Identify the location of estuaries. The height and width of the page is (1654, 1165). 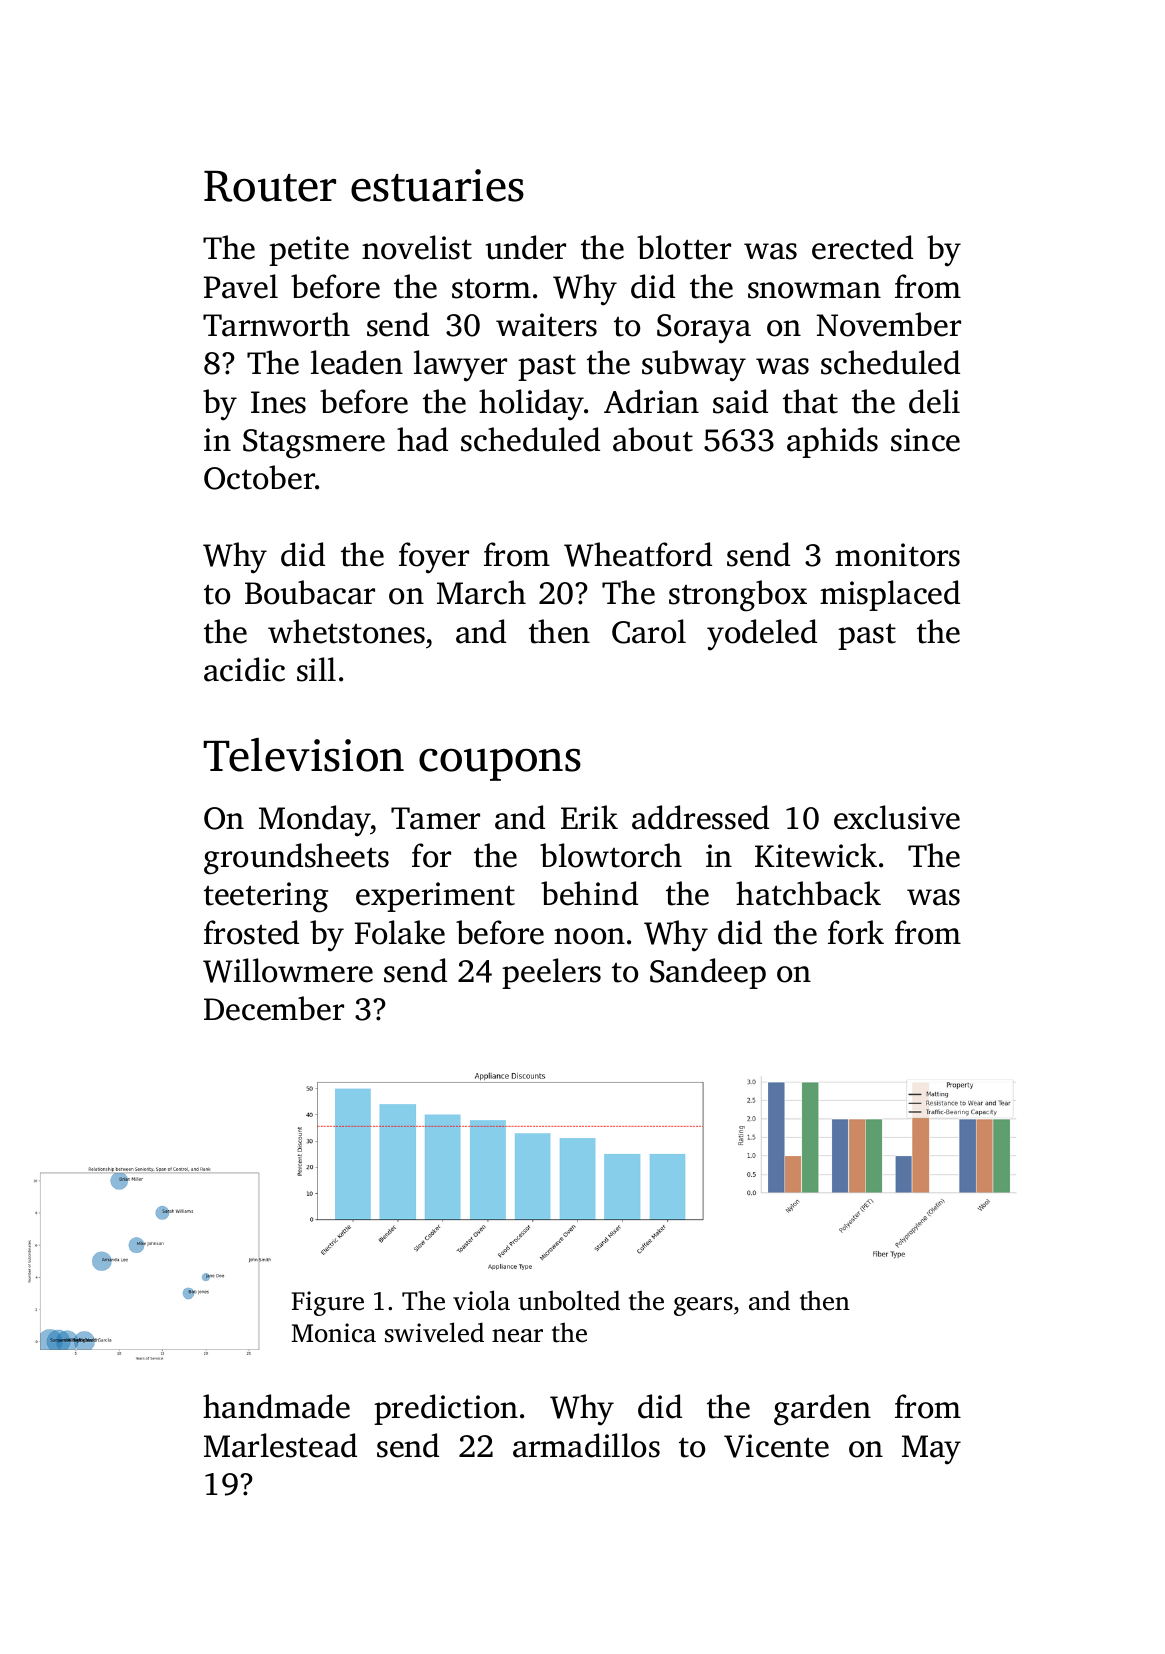
(437, 185).
